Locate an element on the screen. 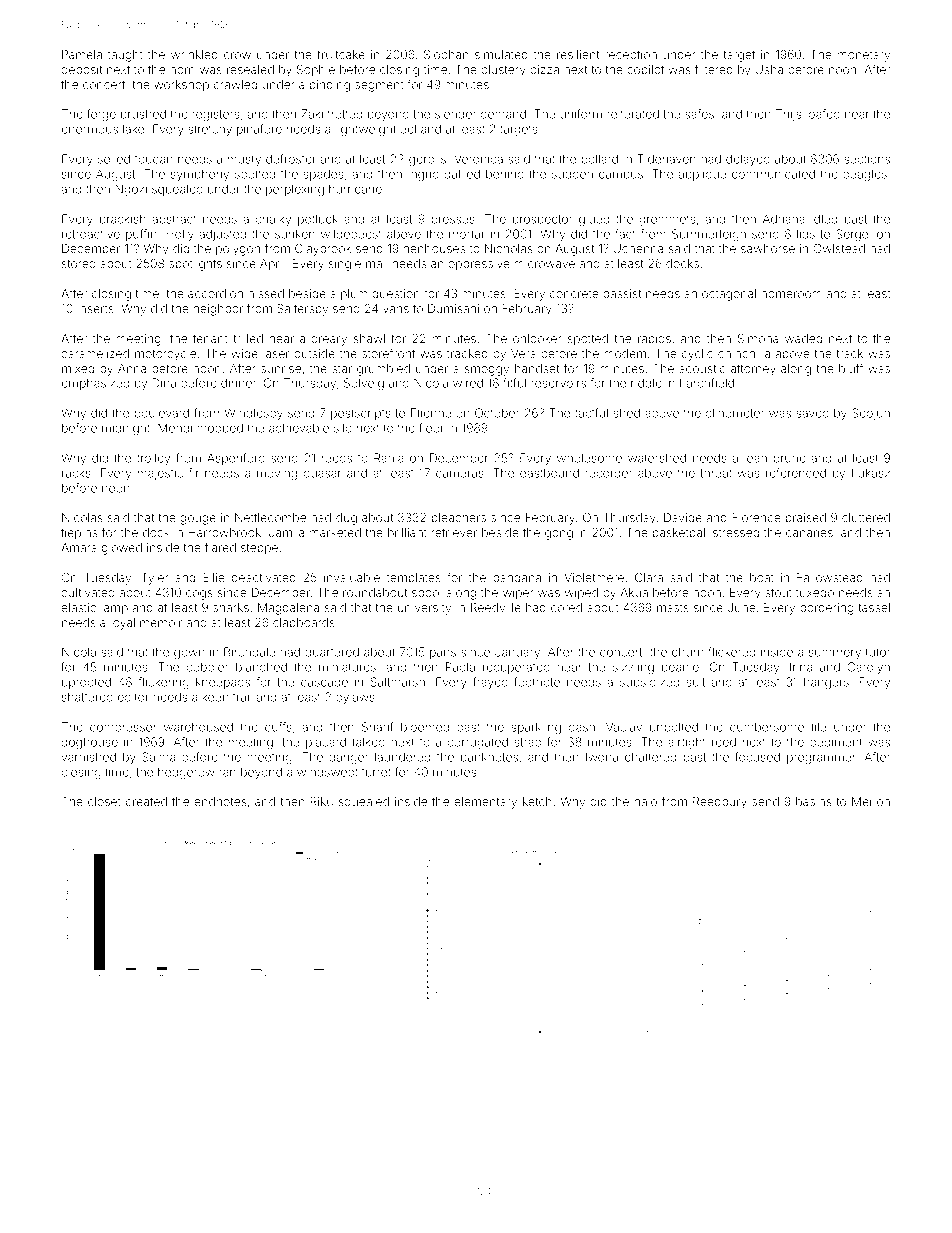  prune is located at coordinates (790, 460).
